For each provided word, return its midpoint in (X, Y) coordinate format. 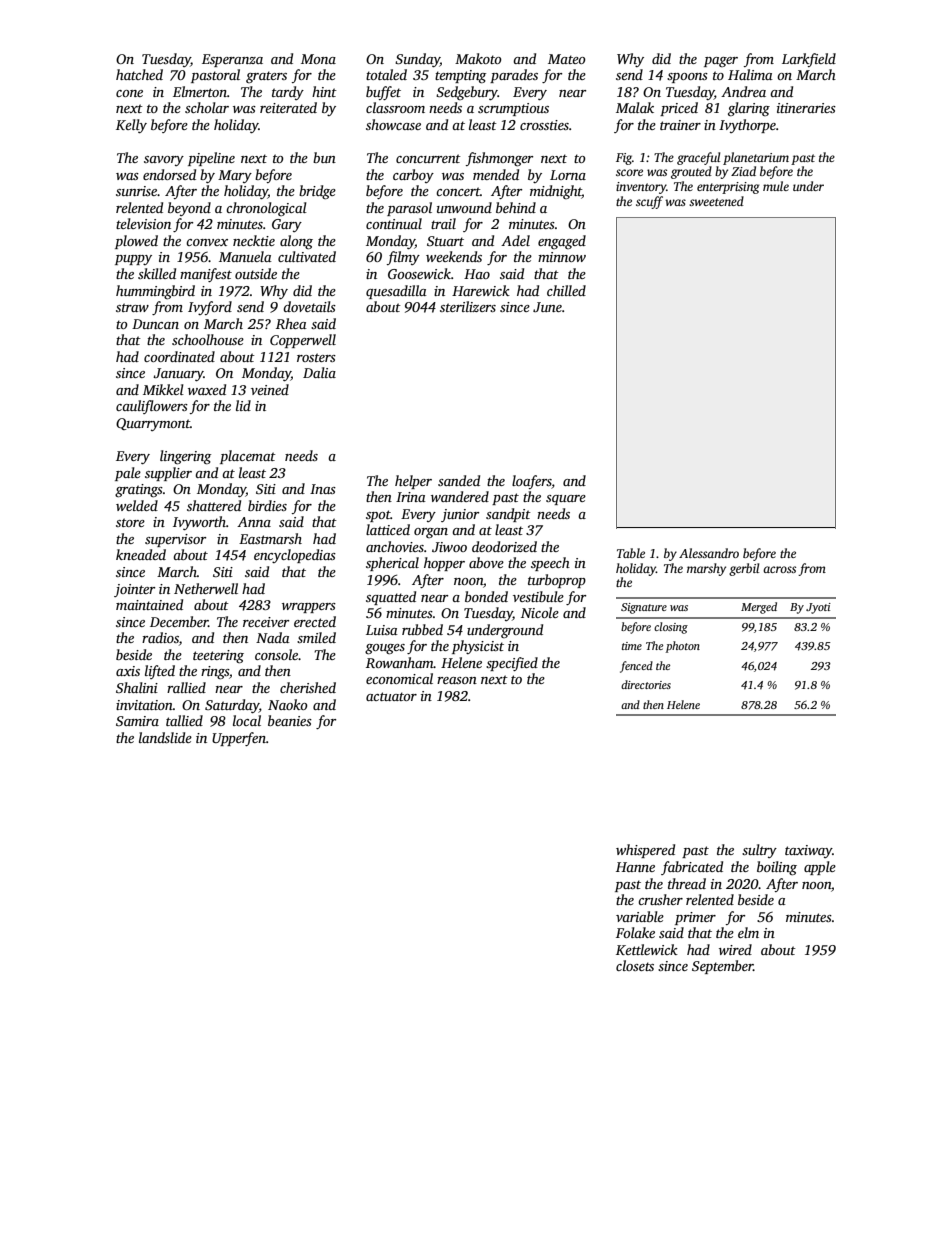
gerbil (744, 569)
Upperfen (239, 739)
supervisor (175, 540)
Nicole (540, 612)
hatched (139, 74)
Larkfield (809, 60)
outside (256, 273)
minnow (562, 257)
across (779, 569)
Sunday (417, 60)
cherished (308, 687)
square (566, 500)
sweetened (716, 201)
